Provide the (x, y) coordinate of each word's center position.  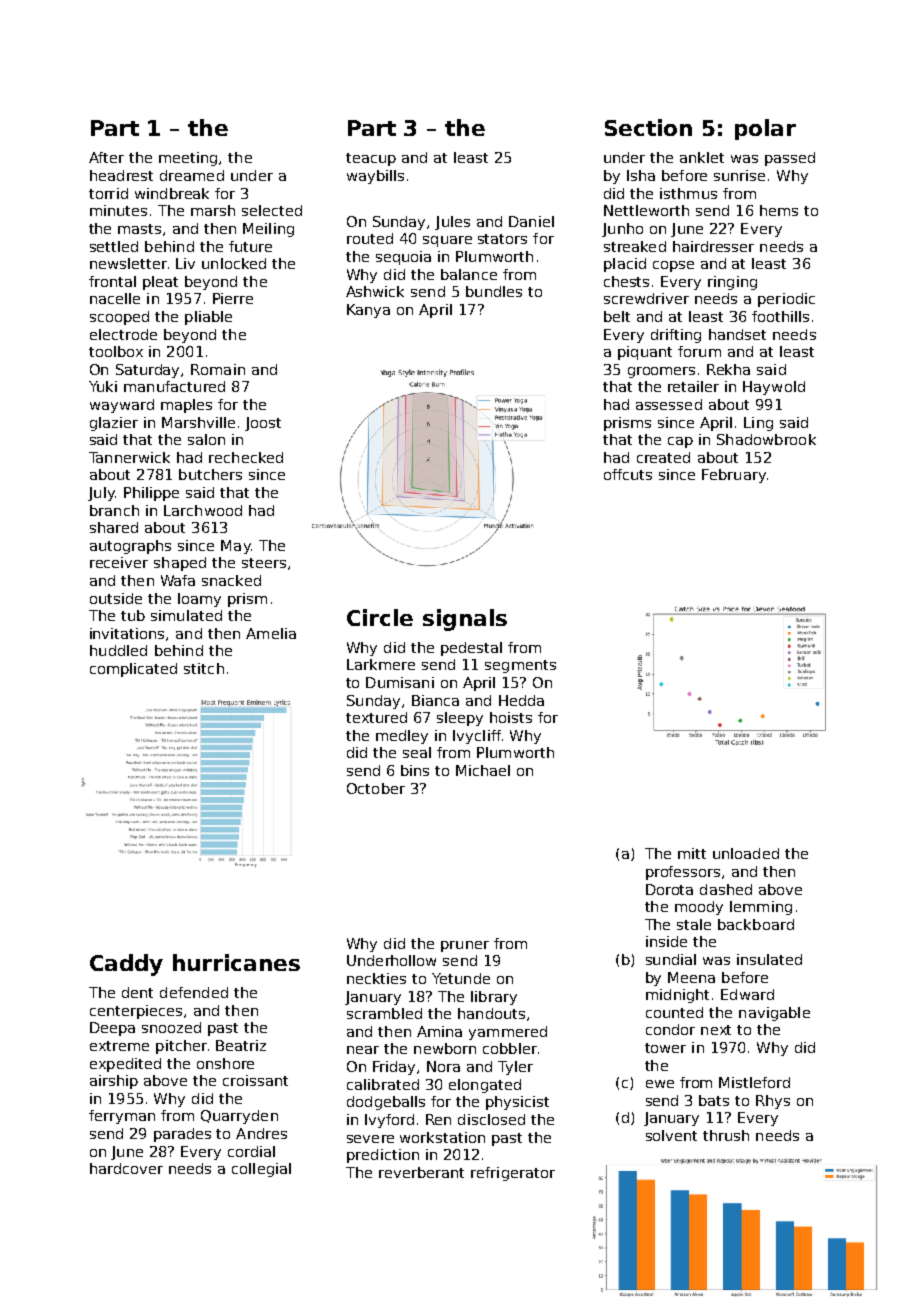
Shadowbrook (766, 439)
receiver (119, 562)
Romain (218, 369)
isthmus (688, 193)
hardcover (126, 1168)
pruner (465, 946)
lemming (761, 908)
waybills (375, 177)
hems (779, 210)
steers (264, 563)
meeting (188, 159)
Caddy (126, 965)
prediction (383, 1156)
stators (502, 239)
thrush (726, 1135)
